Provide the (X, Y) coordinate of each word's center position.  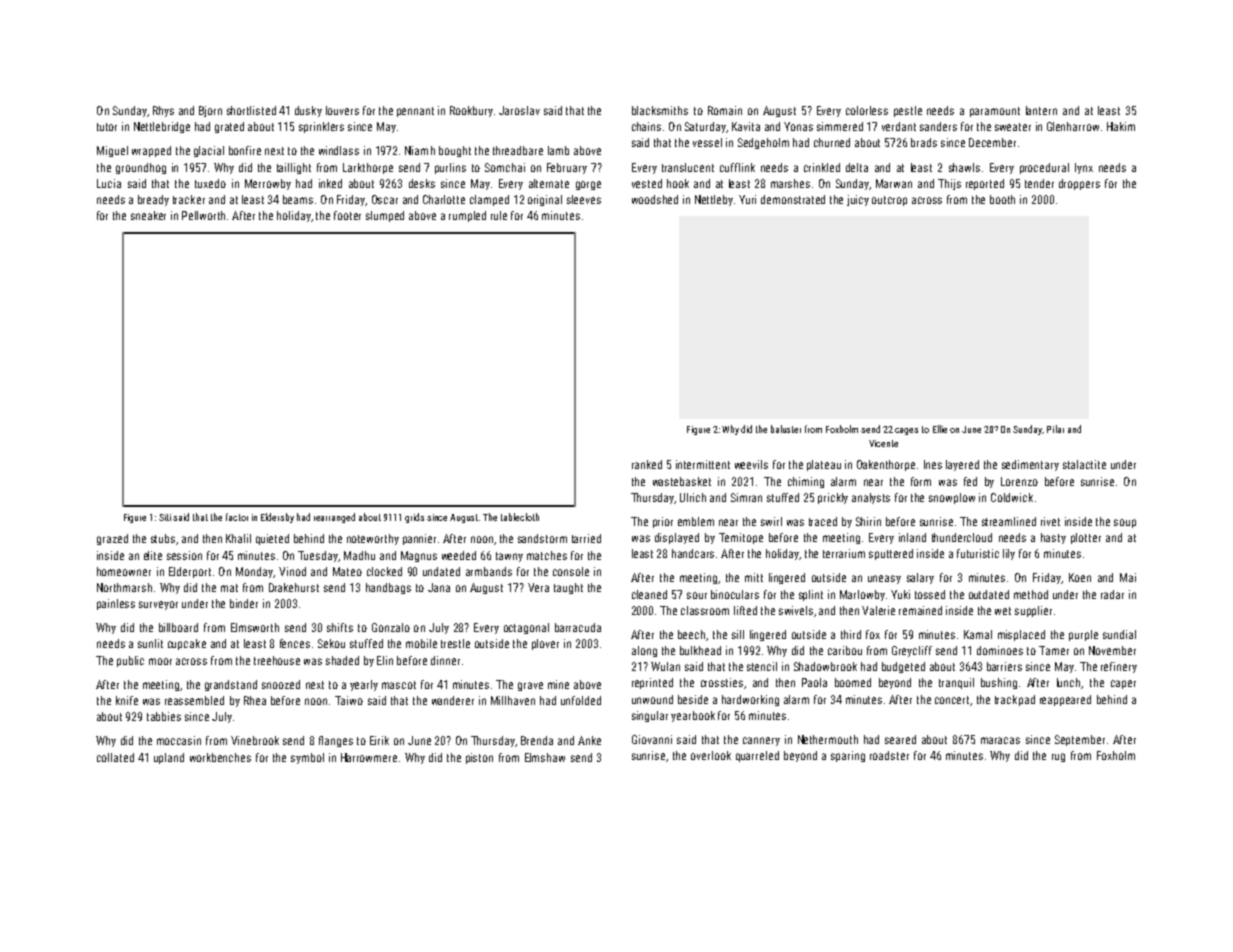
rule (499, 215)
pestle (908, 111)
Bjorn (210, 111)
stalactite (1084, 464)
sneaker (148, 215)
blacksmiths (660, 110)
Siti (165, 517)
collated (115, 757)
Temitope (741, 538)
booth (1002, 199)
